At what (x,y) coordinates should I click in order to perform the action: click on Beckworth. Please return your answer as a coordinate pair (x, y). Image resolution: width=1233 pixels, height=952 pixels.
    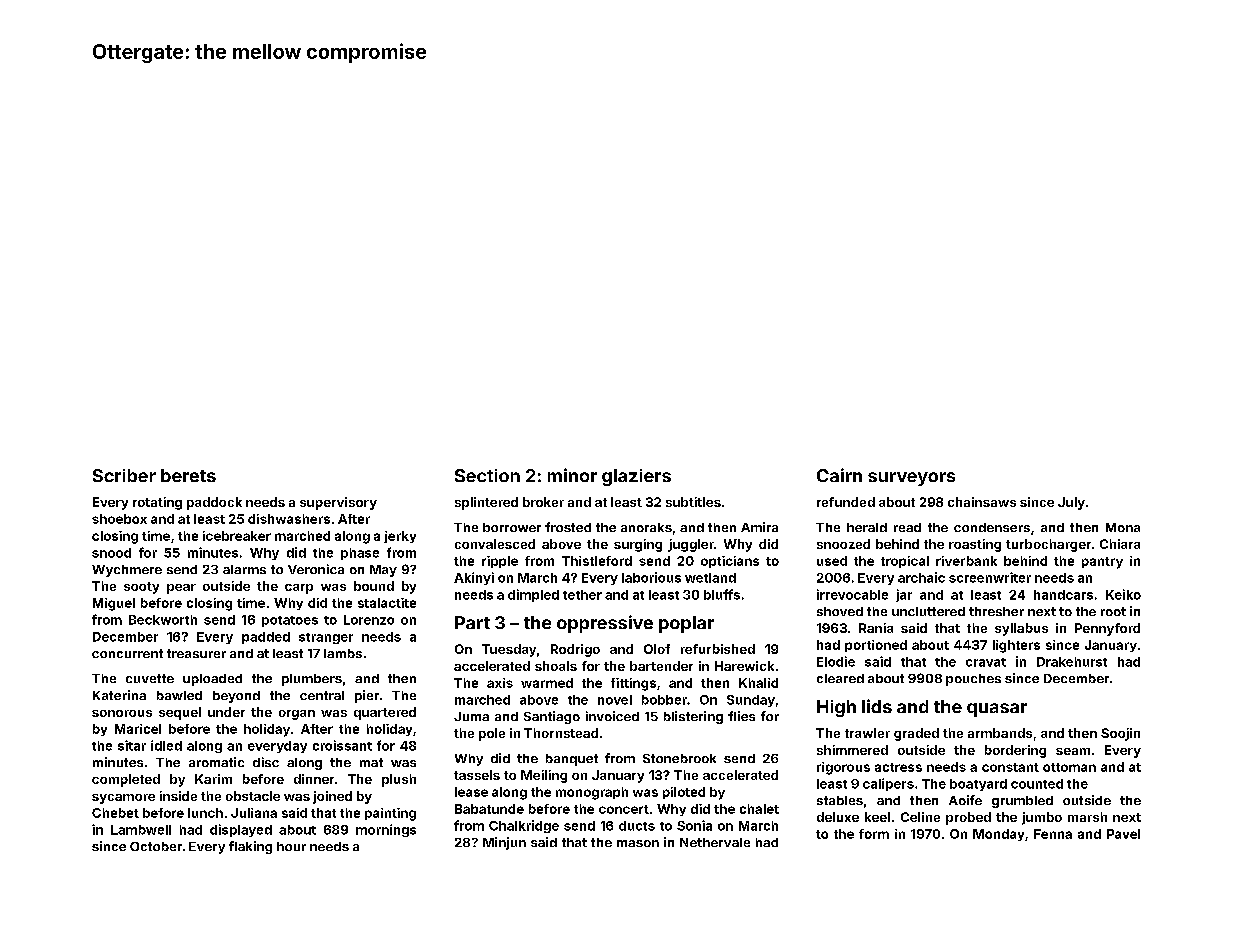
    Looking at the image, I should click on (163, 620).
